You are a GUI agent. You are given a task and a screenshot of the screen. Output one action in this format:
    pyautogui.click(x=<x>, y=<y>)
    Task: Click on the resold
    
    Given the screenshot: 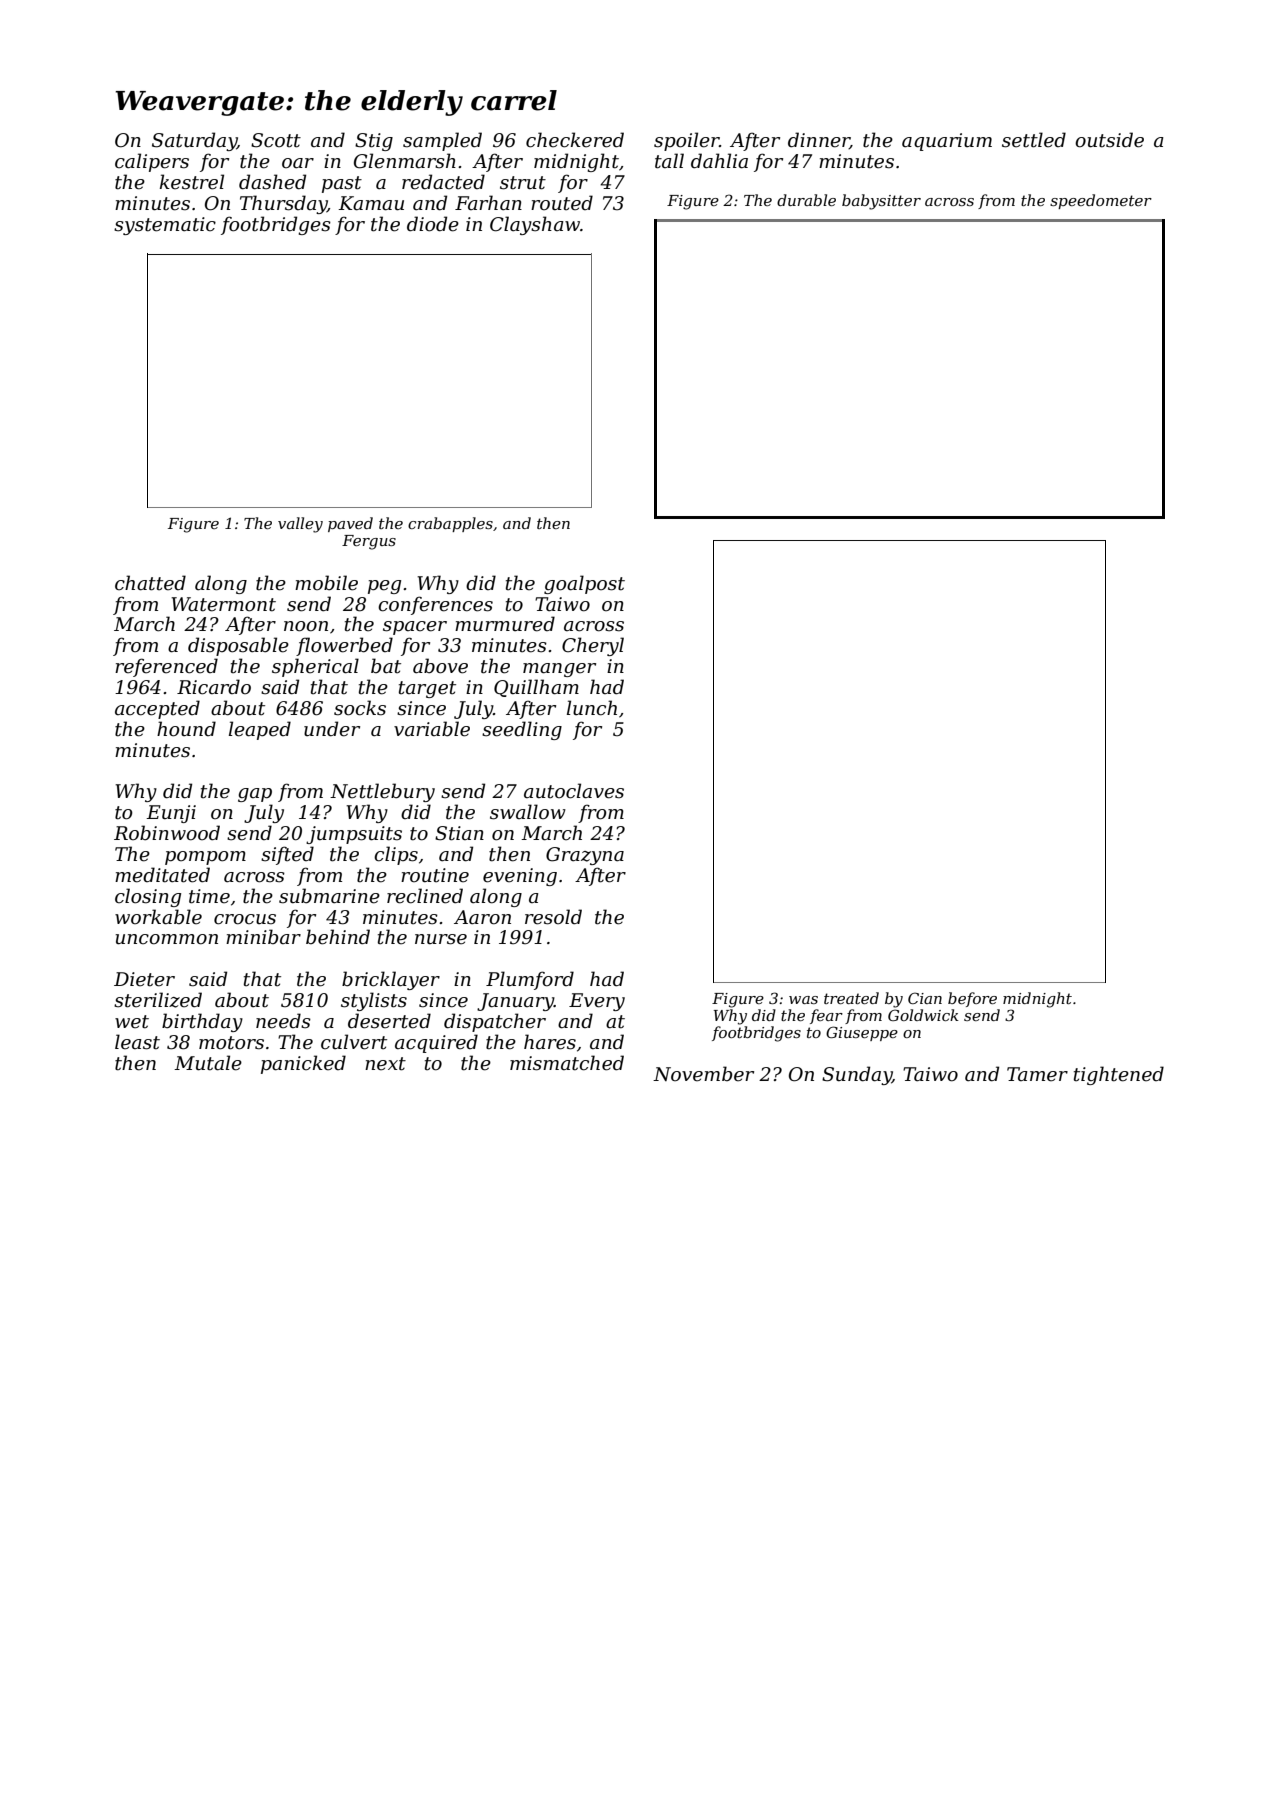 What is the action you would take?
    pyautogui.click(x=553, y=917)
